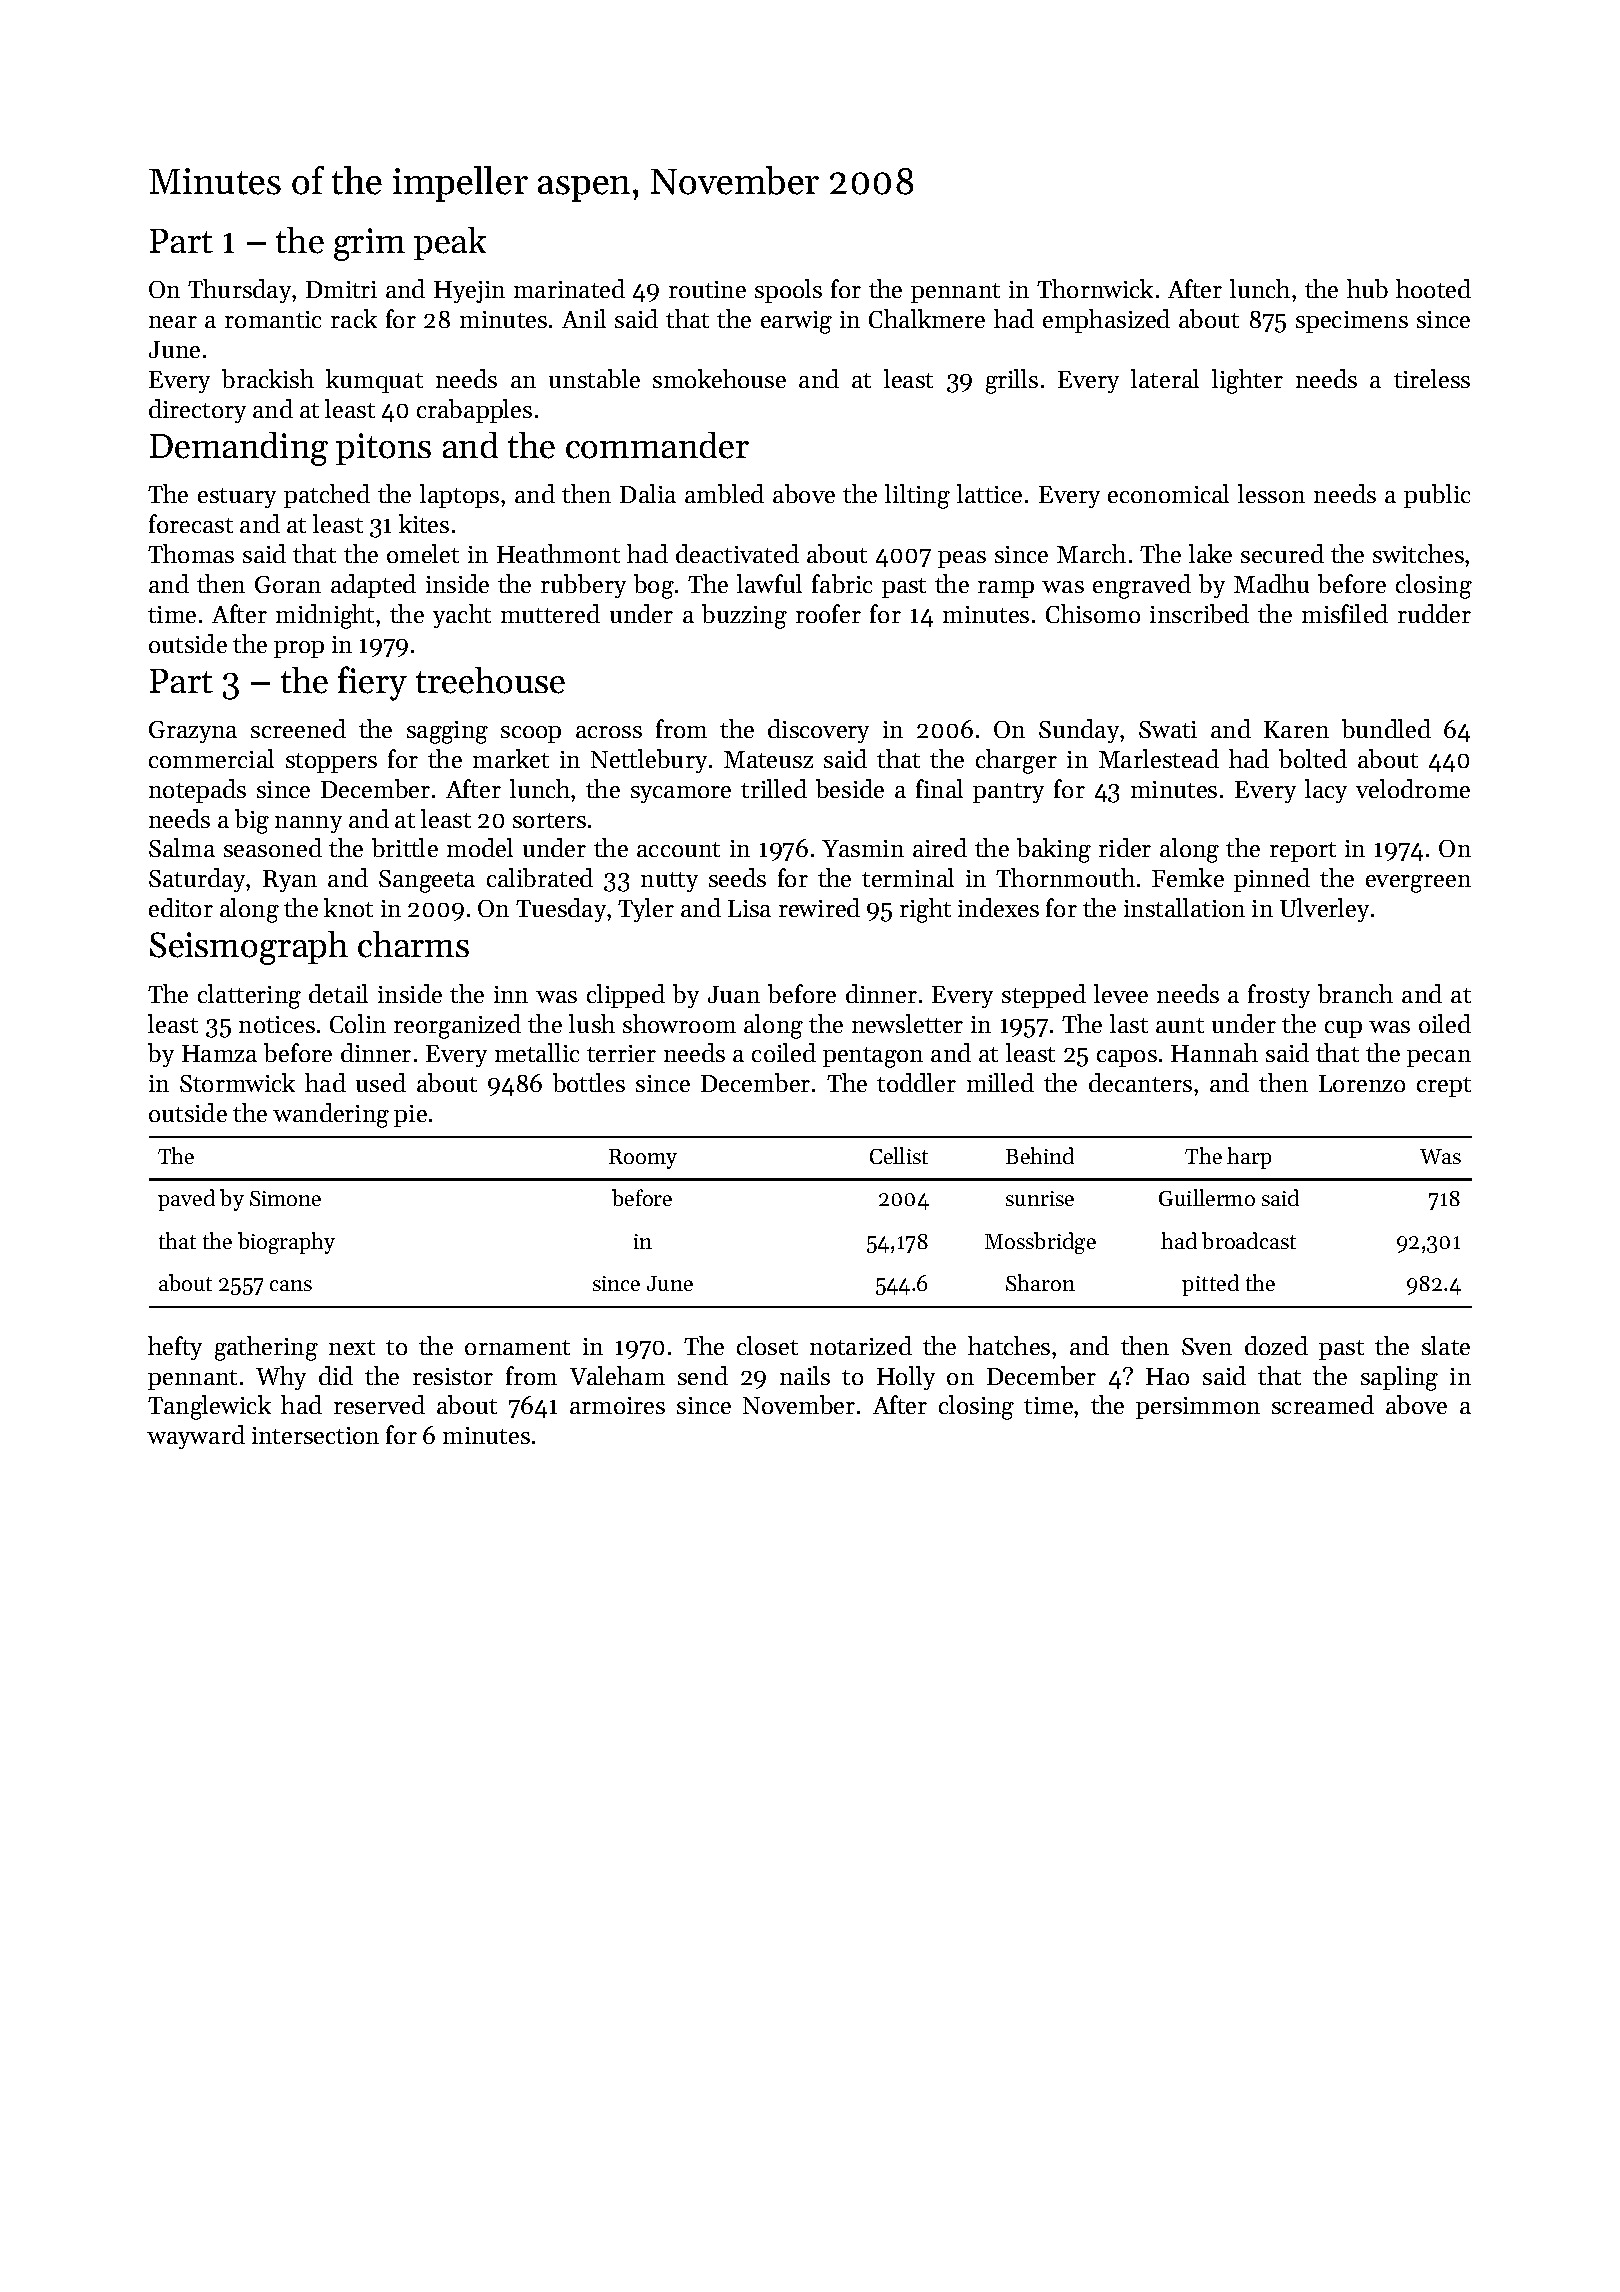  What do you see at coordinates (197, 411) in the screenshot?
I see `directory` at bounding box center [197, 411].
